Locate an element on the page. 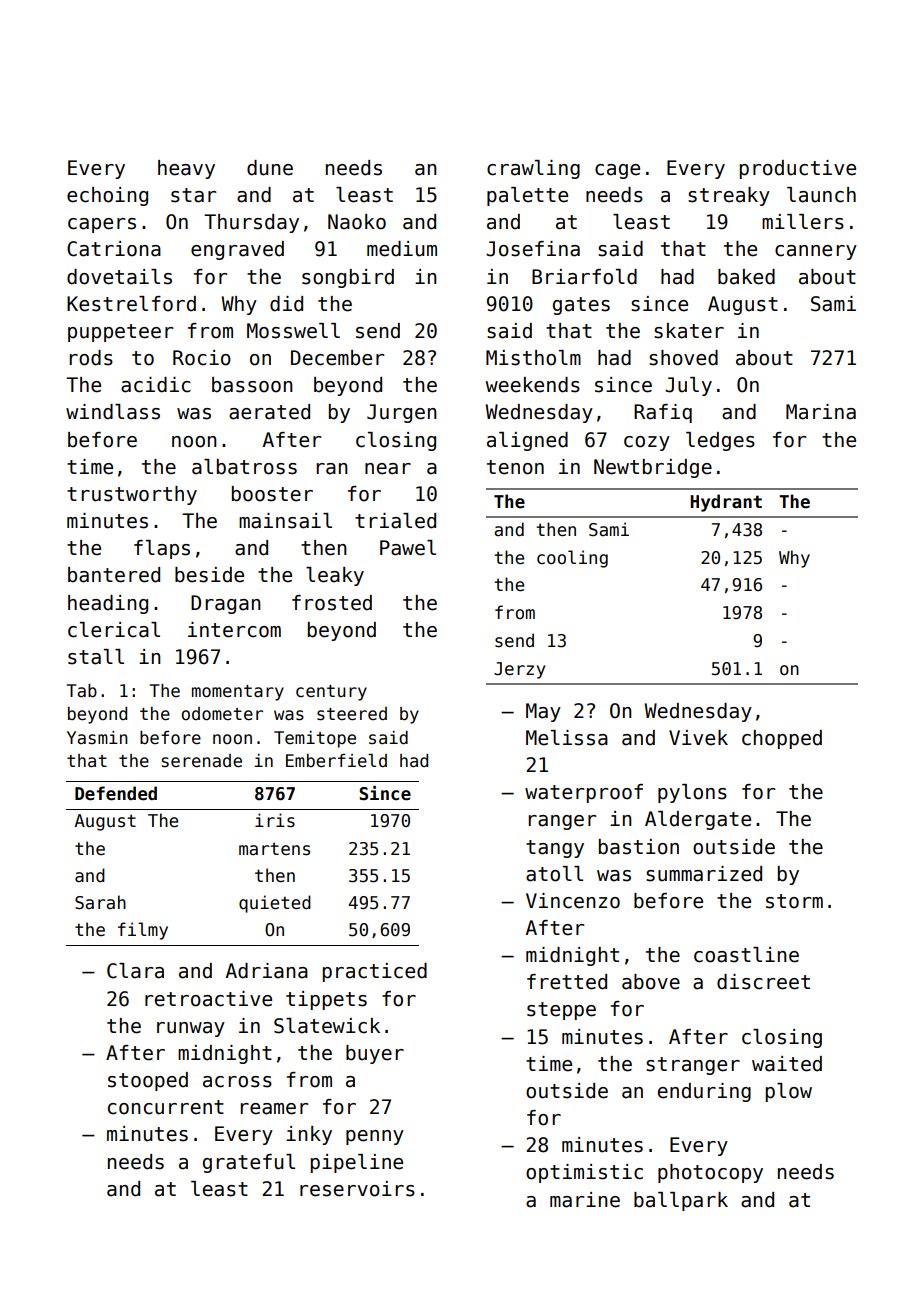 This image has width=924, height=1311. buyer is located at coordinates (375, 1054).
